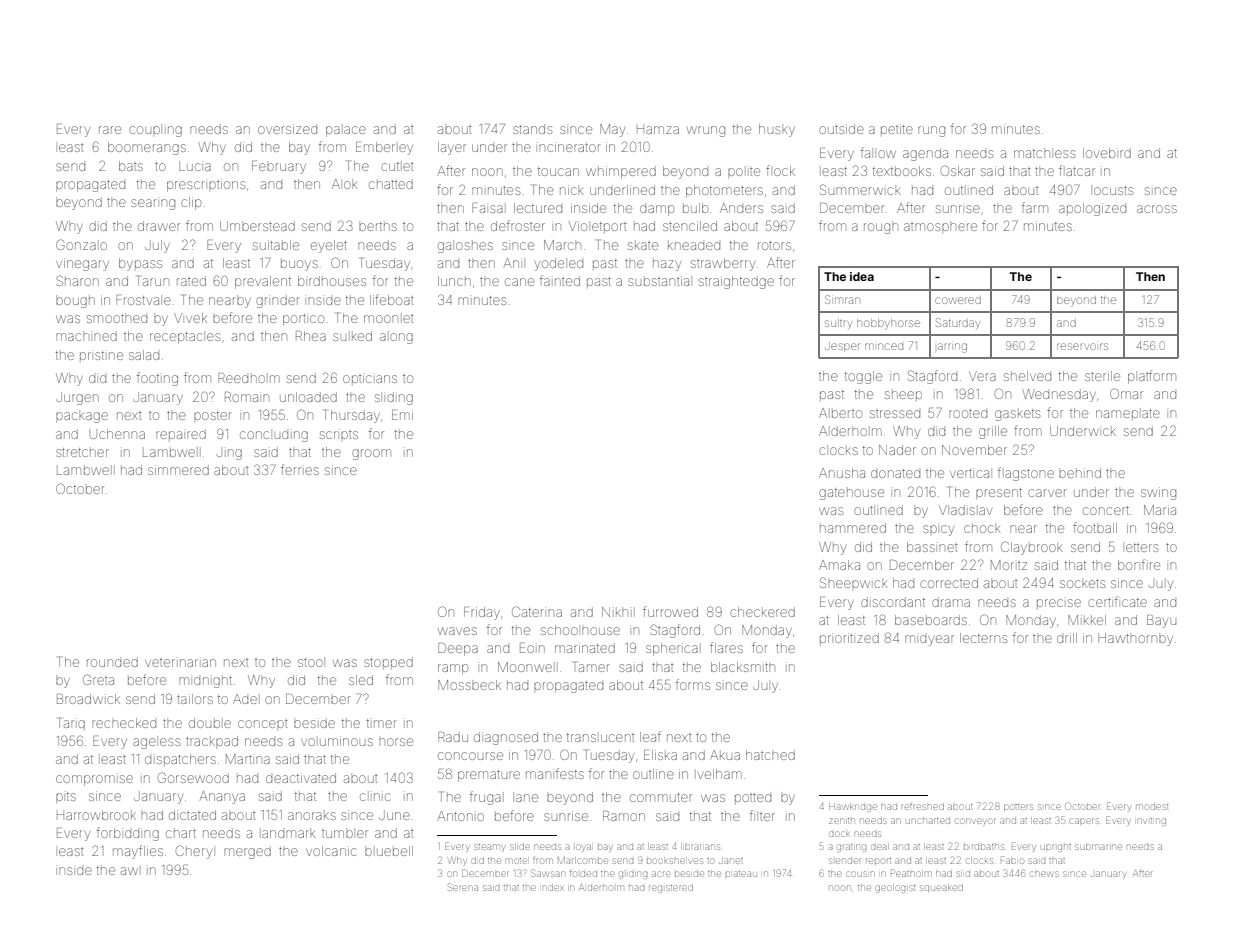 Image resolution: width=1233 pixels, height=952 pixels. Describe the element at coordinates (1044, 153) in the screenshot. I see `matchless` at that location.
